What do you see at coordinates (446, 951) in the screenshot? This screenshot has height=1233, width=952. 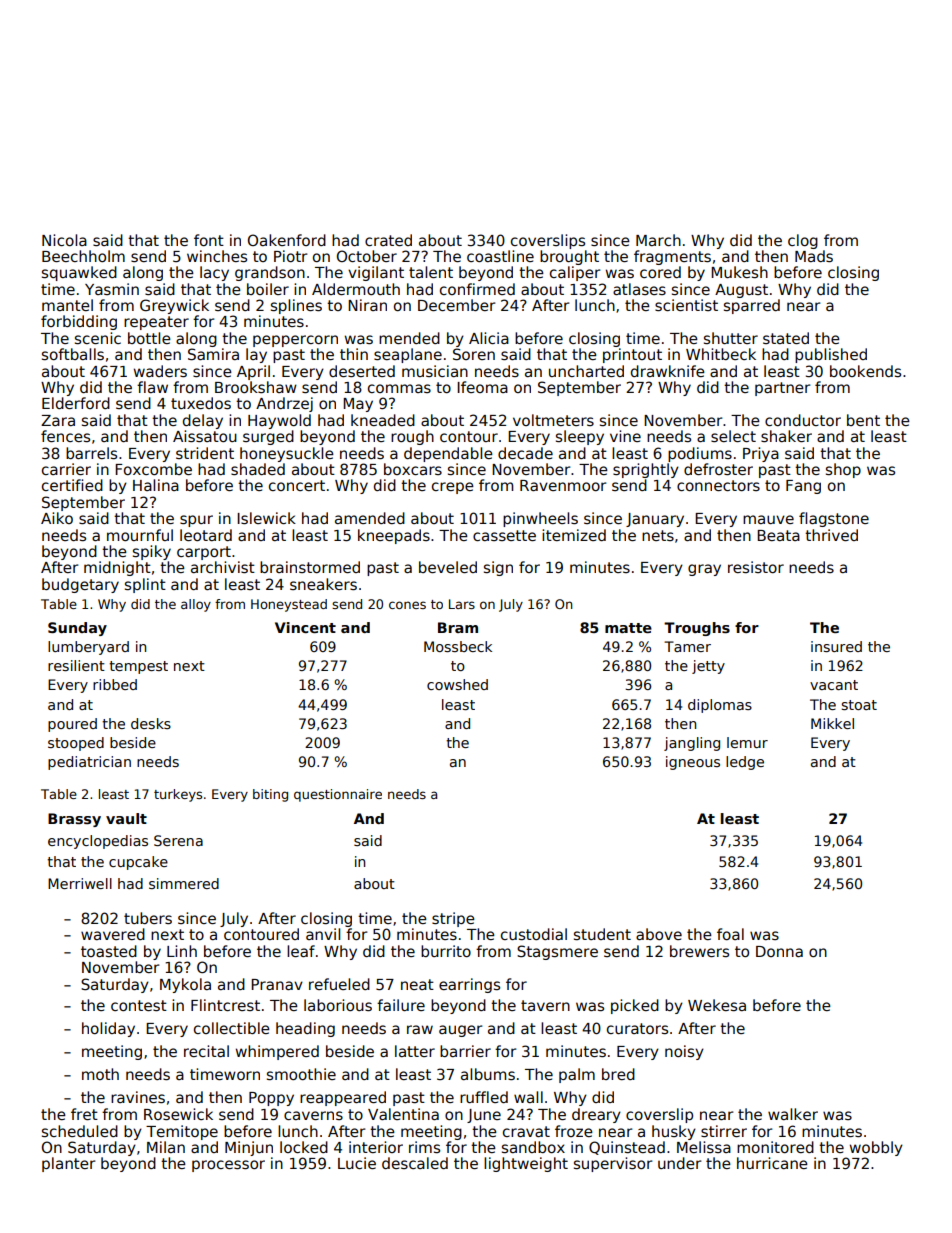 I see `burrito` at bounding box center [446, 951].
